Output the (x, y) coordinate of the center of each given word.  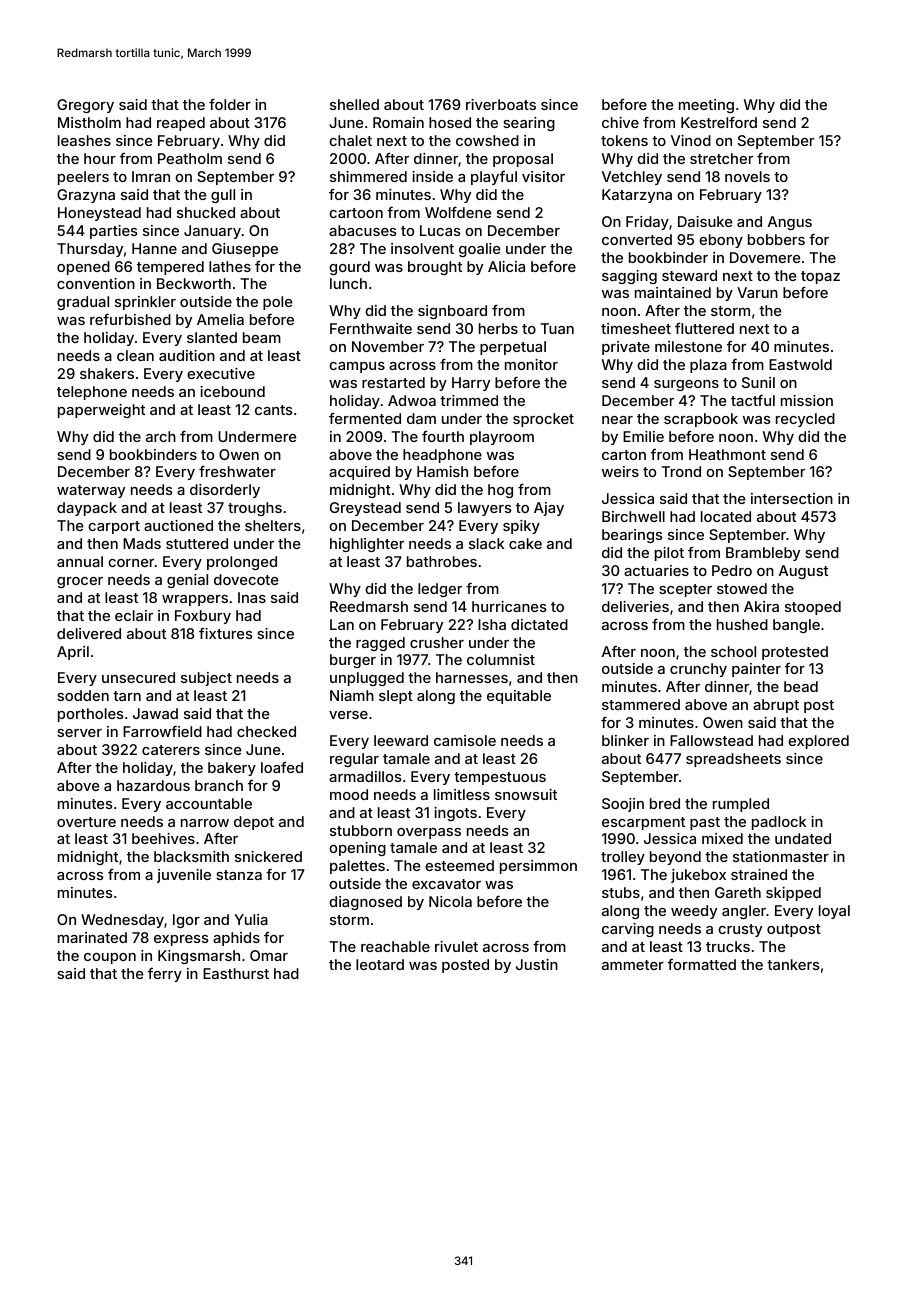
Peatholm (190, 158)
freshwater (237, 471)
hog (500, 491)
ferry (165, 975)
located (726, 516)
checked (266, 731)
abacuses (363, 230)
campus (357, 367)
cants (274, 410)
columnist (501, 659)
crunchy (698, 670)
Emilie (643, 436)
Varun (757, 292)
